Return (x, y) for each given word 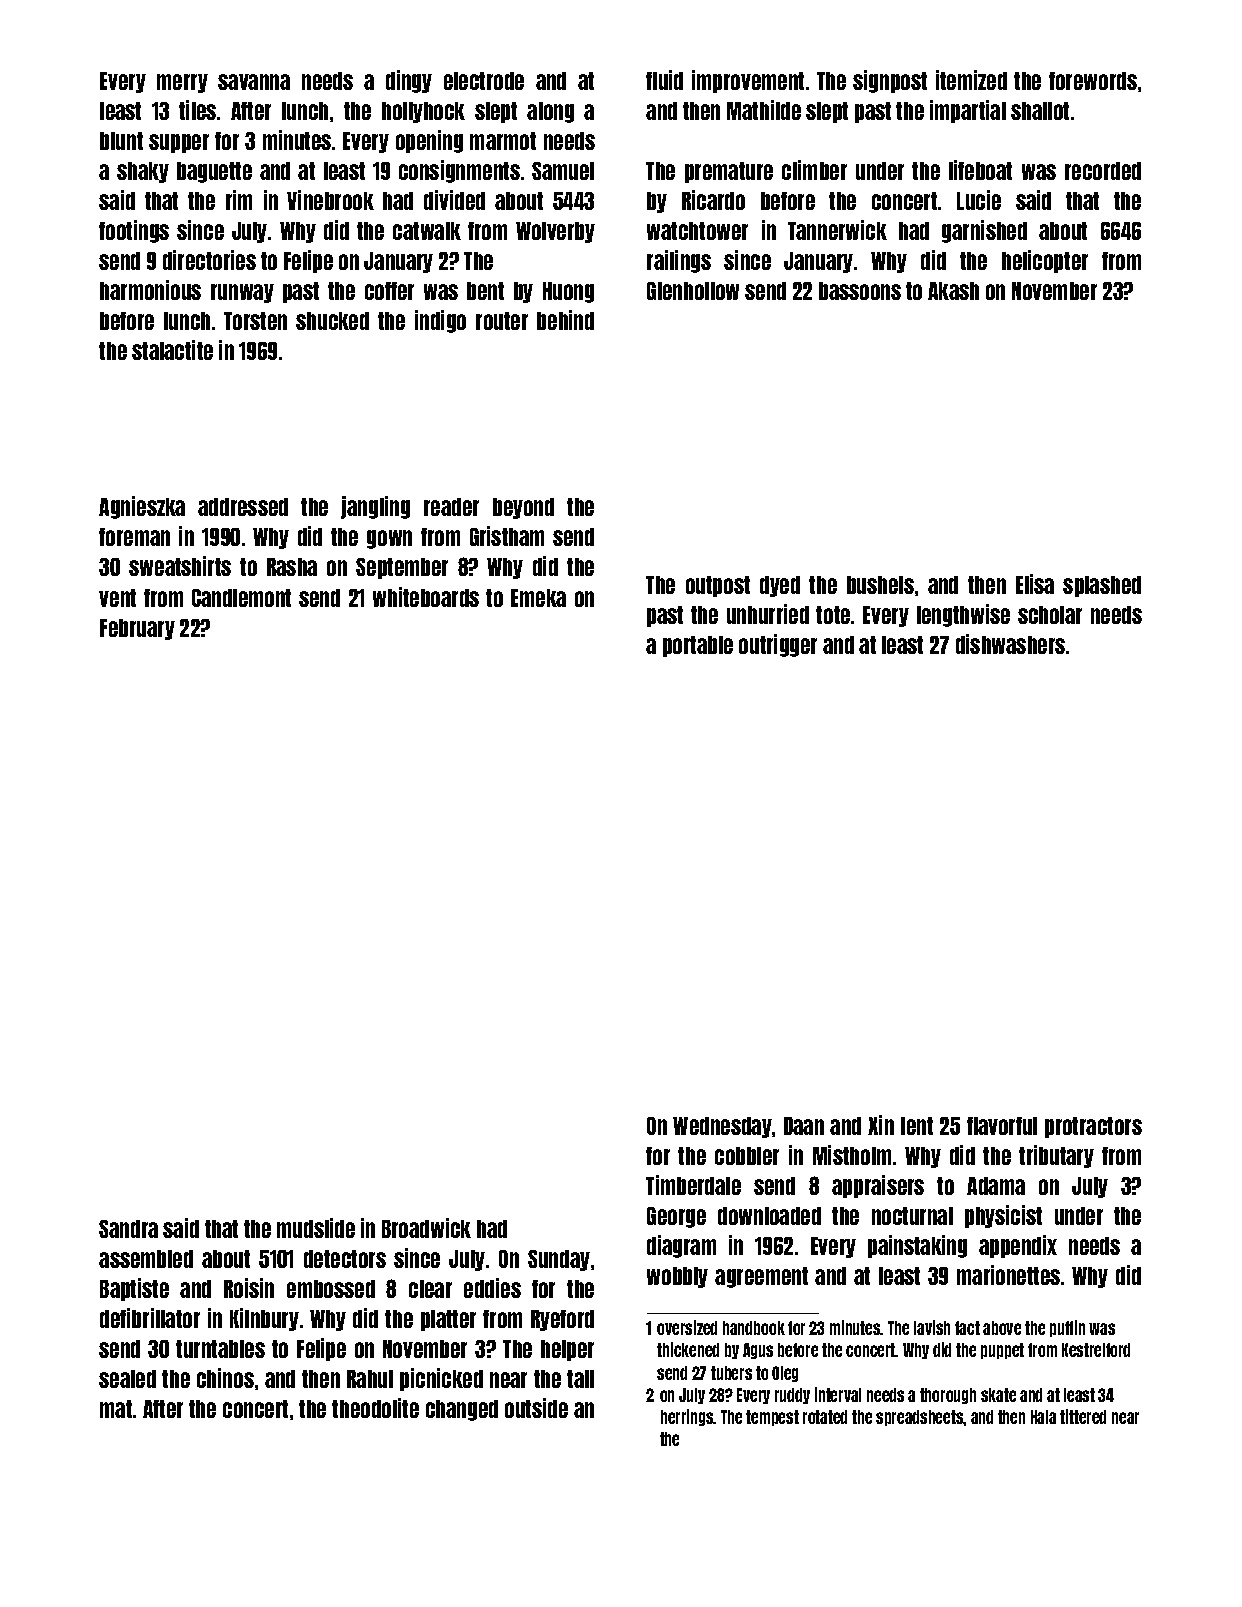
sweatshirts (180, 566)
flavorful (1002, 1126)
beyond (523, 508)
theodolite (375, 1408)
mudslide (316, 1228)
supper (179, 143)
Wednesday (722, 1127)
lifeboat (980, 170)
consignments (459, 171)
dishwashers (1010, 644)
